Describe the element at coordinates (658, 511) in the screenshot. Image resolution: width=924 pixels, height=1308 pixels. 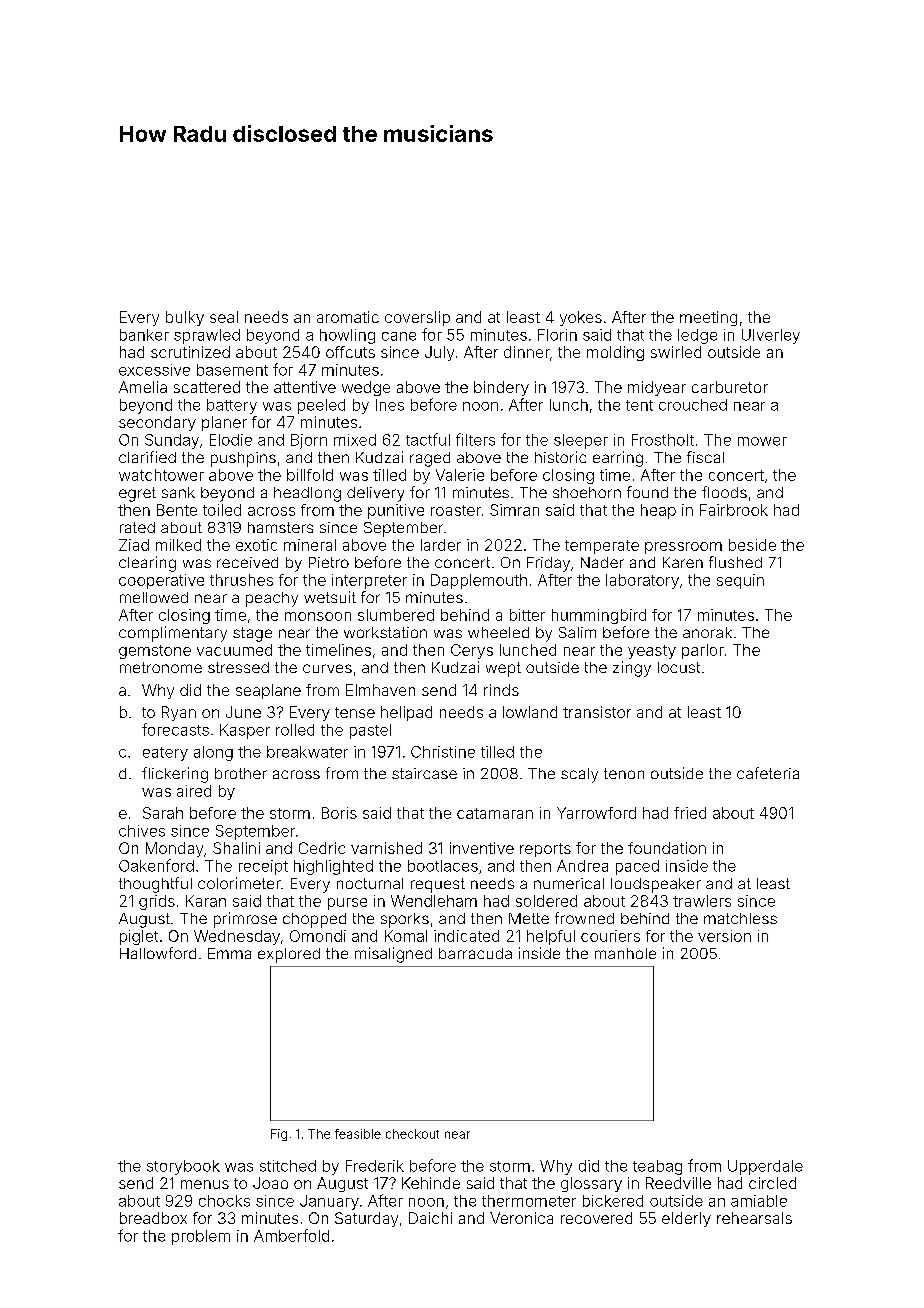
I see `heap` at that location.
